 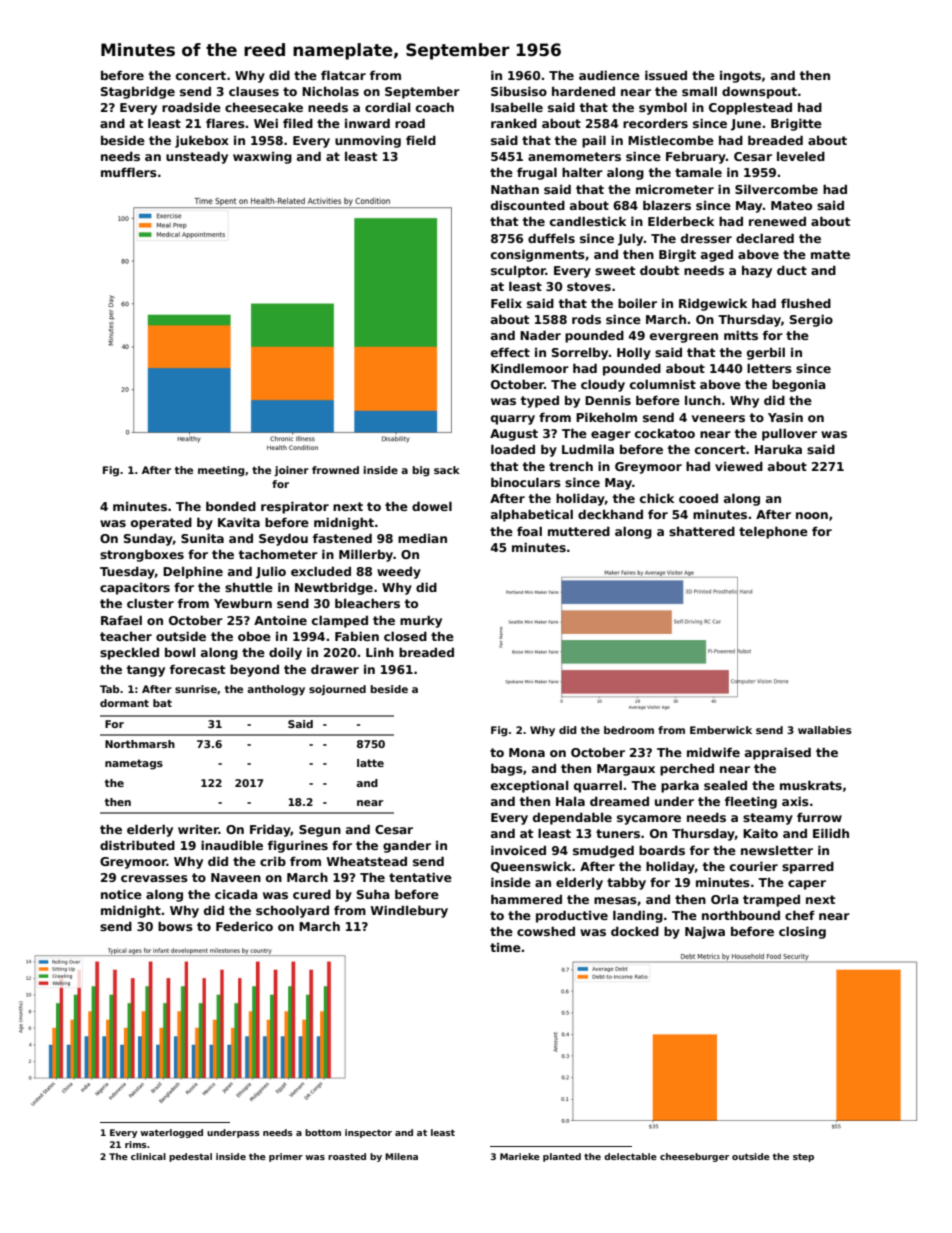 What do you see at coordinates (671, 140) in the document?
I see `Mistlecombe` at bounding box center [671, 140].
